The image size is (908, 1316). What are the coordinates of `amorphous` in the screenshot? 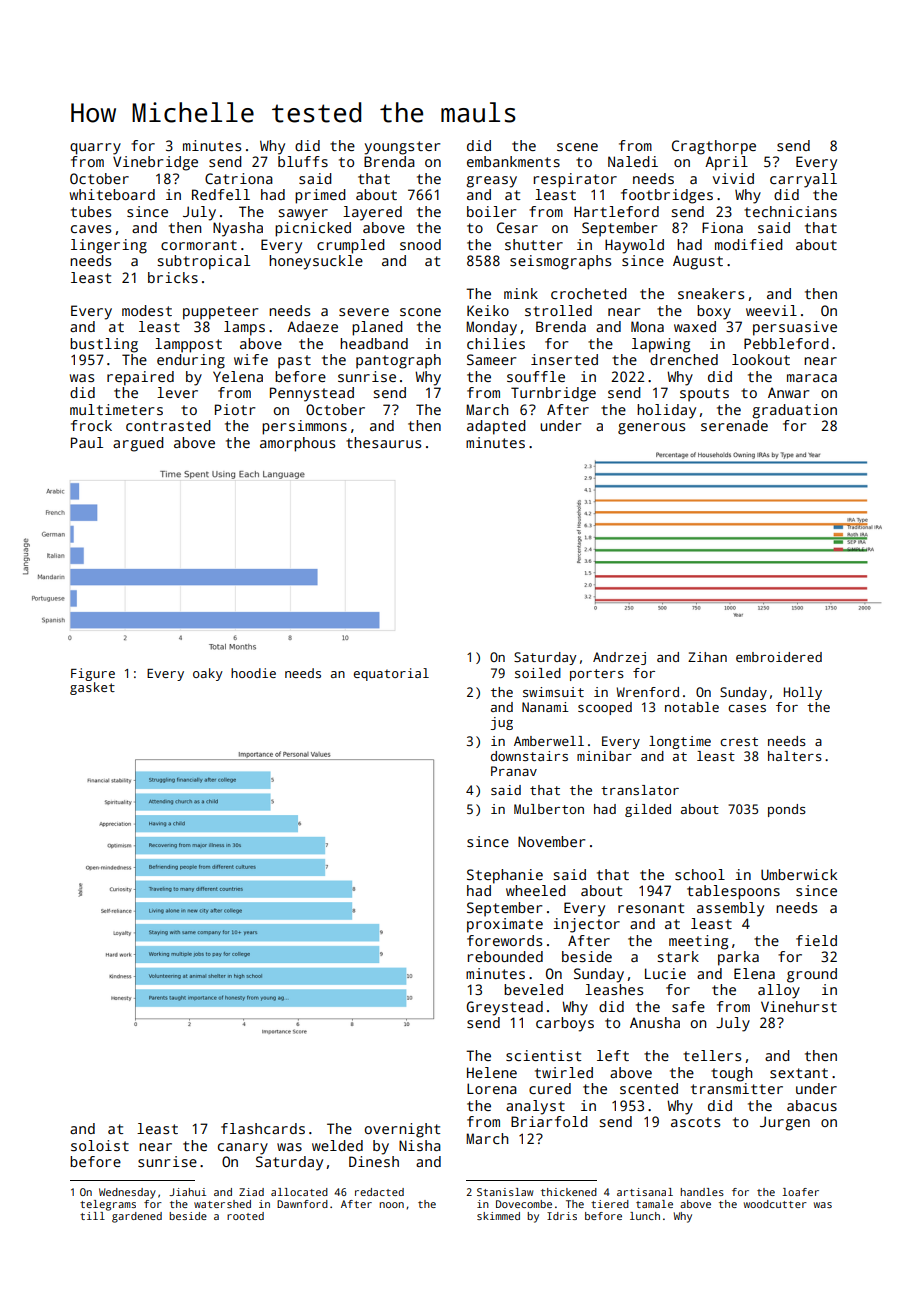 It's located at (297, 444).
